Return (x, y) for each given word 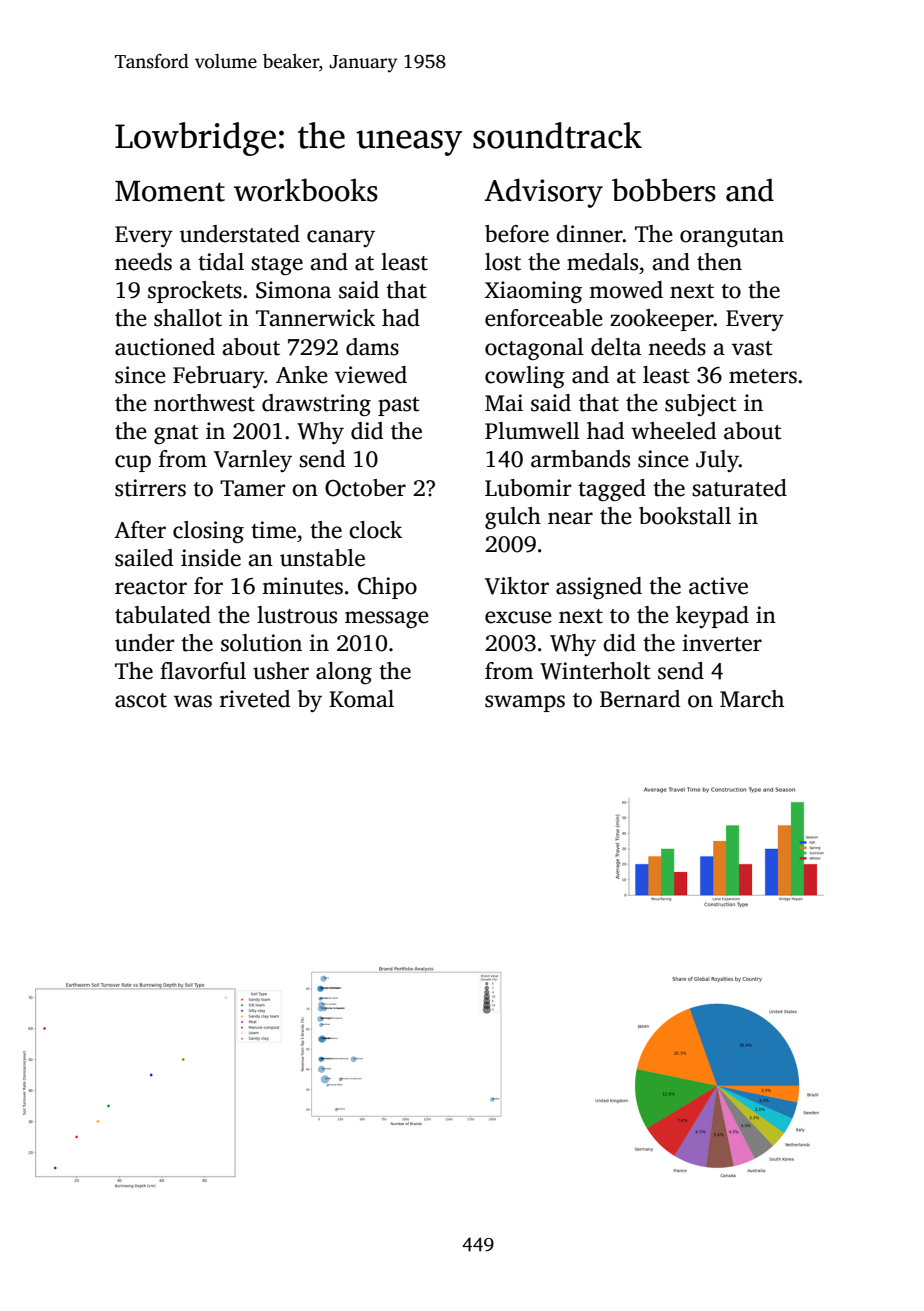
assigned (599, 588)
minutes (302, 586)
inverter (722, 643)
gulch (513, 518)
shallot (188, 318)
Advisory (543, 193)
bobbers (664, 190)
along (344, 673)
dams (372, 347)
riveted (255, 699)
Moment (170, 191)
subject (701, 405)
